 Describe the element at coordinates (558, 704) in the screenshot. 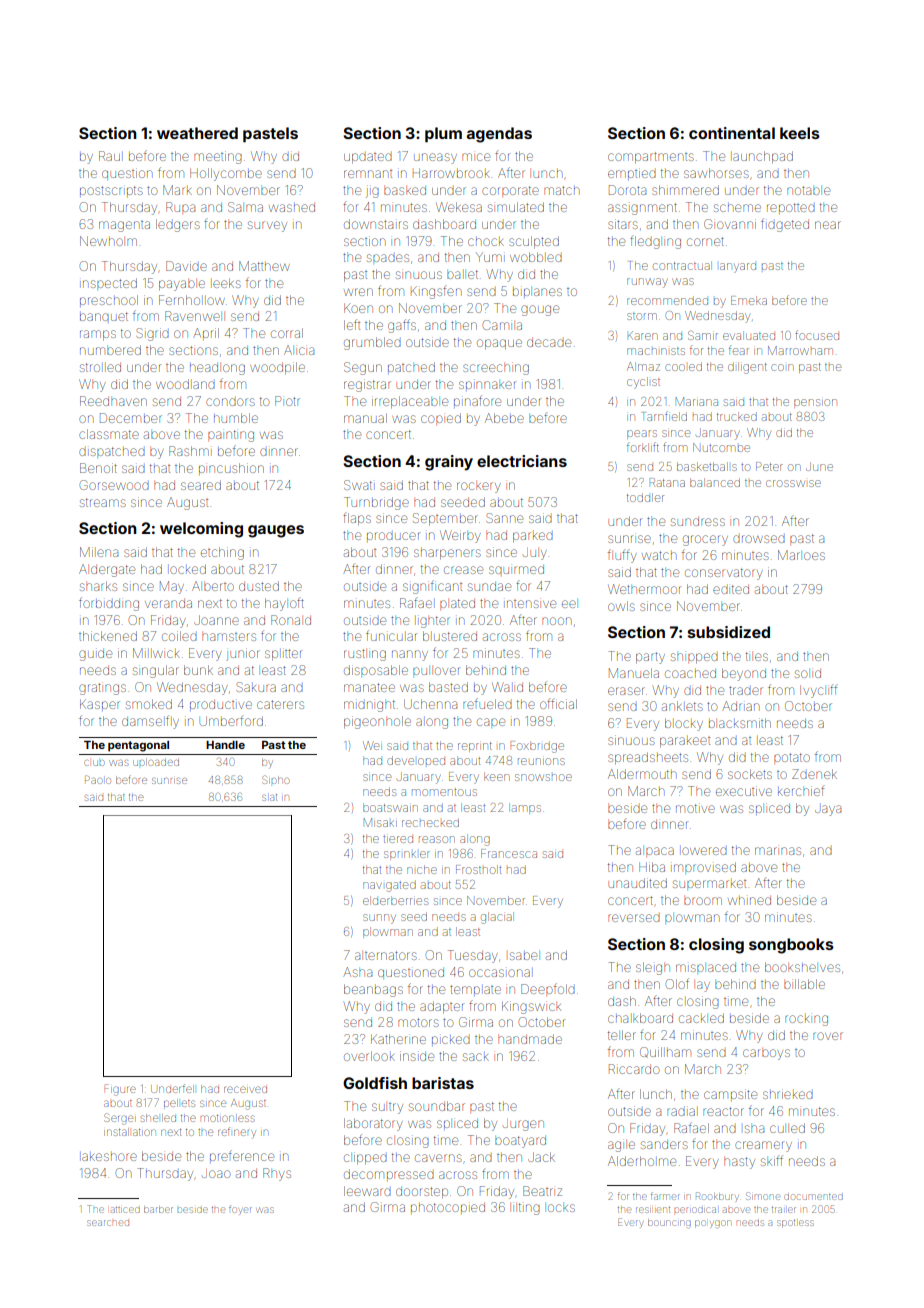

I see `official` at that location.
